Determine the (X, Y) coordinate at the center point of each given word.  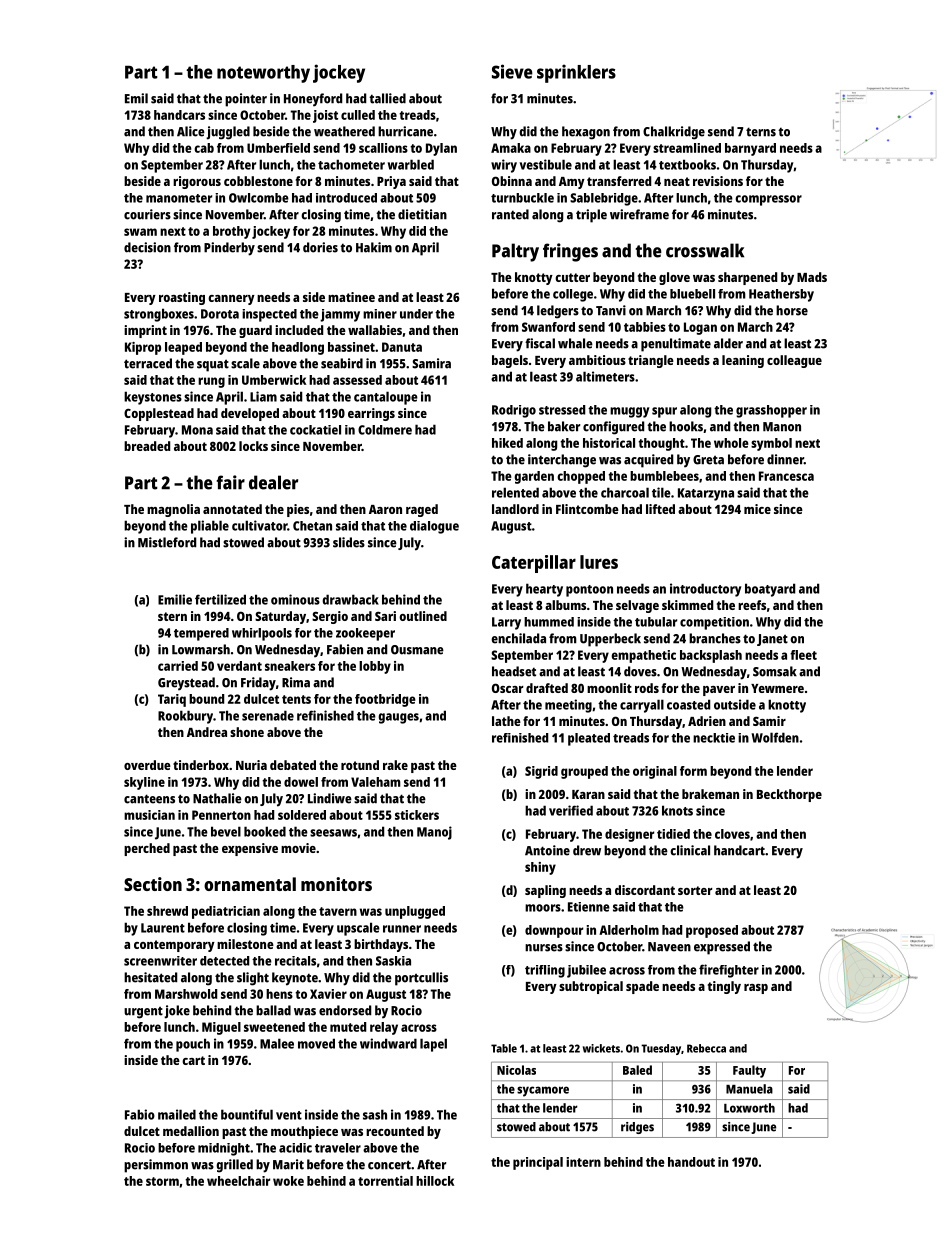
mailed (177, 1114)
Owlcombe (259, 198)
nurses (544, 948)
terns (761, 132)
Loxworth (749, 1108)
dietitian (422, 214)
